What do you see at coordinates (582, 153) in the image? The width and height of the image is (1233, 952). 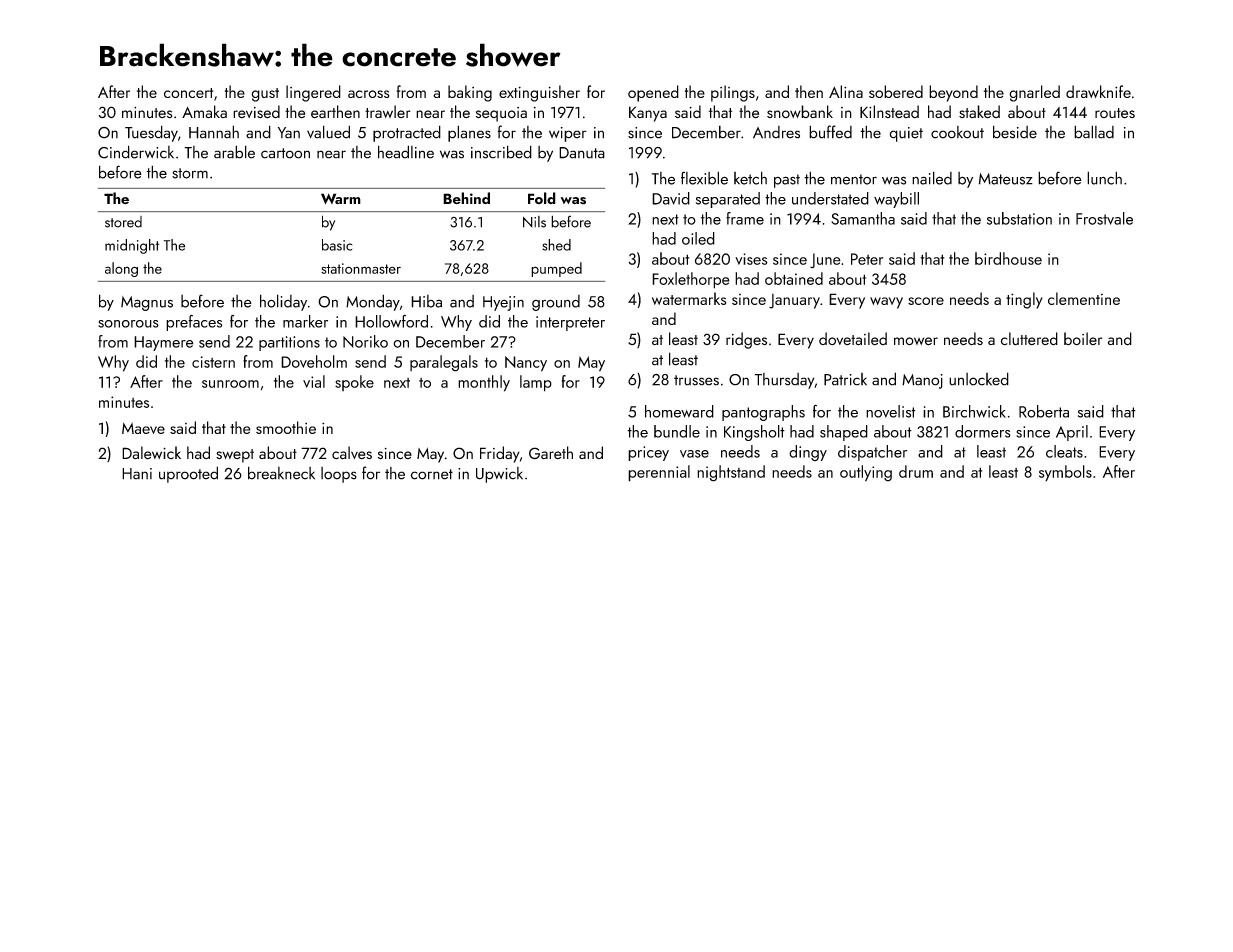 I see `Danuta` at bounding box center [582, 153].
